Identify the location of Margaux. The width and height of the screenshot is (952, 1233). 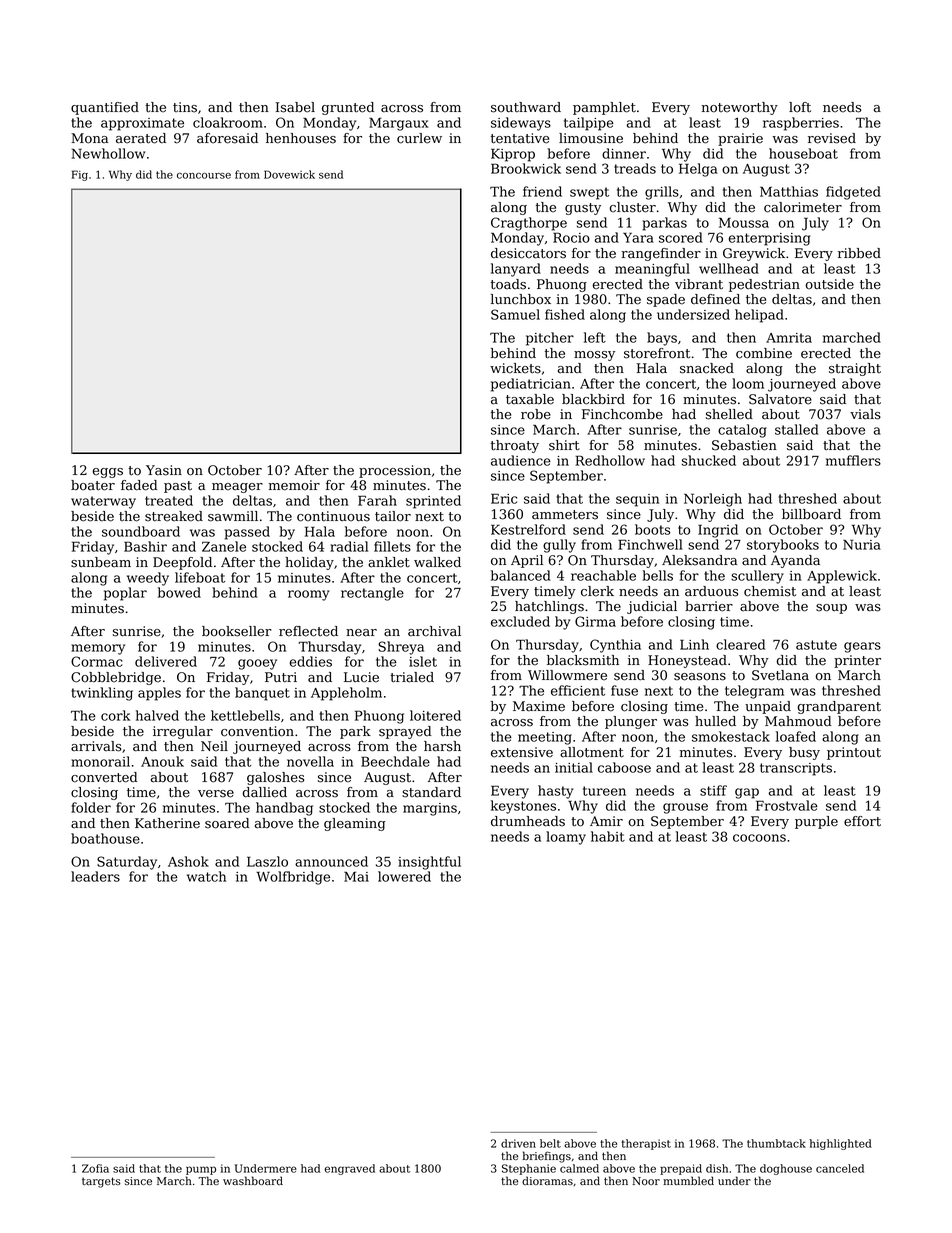
(399, 124).
